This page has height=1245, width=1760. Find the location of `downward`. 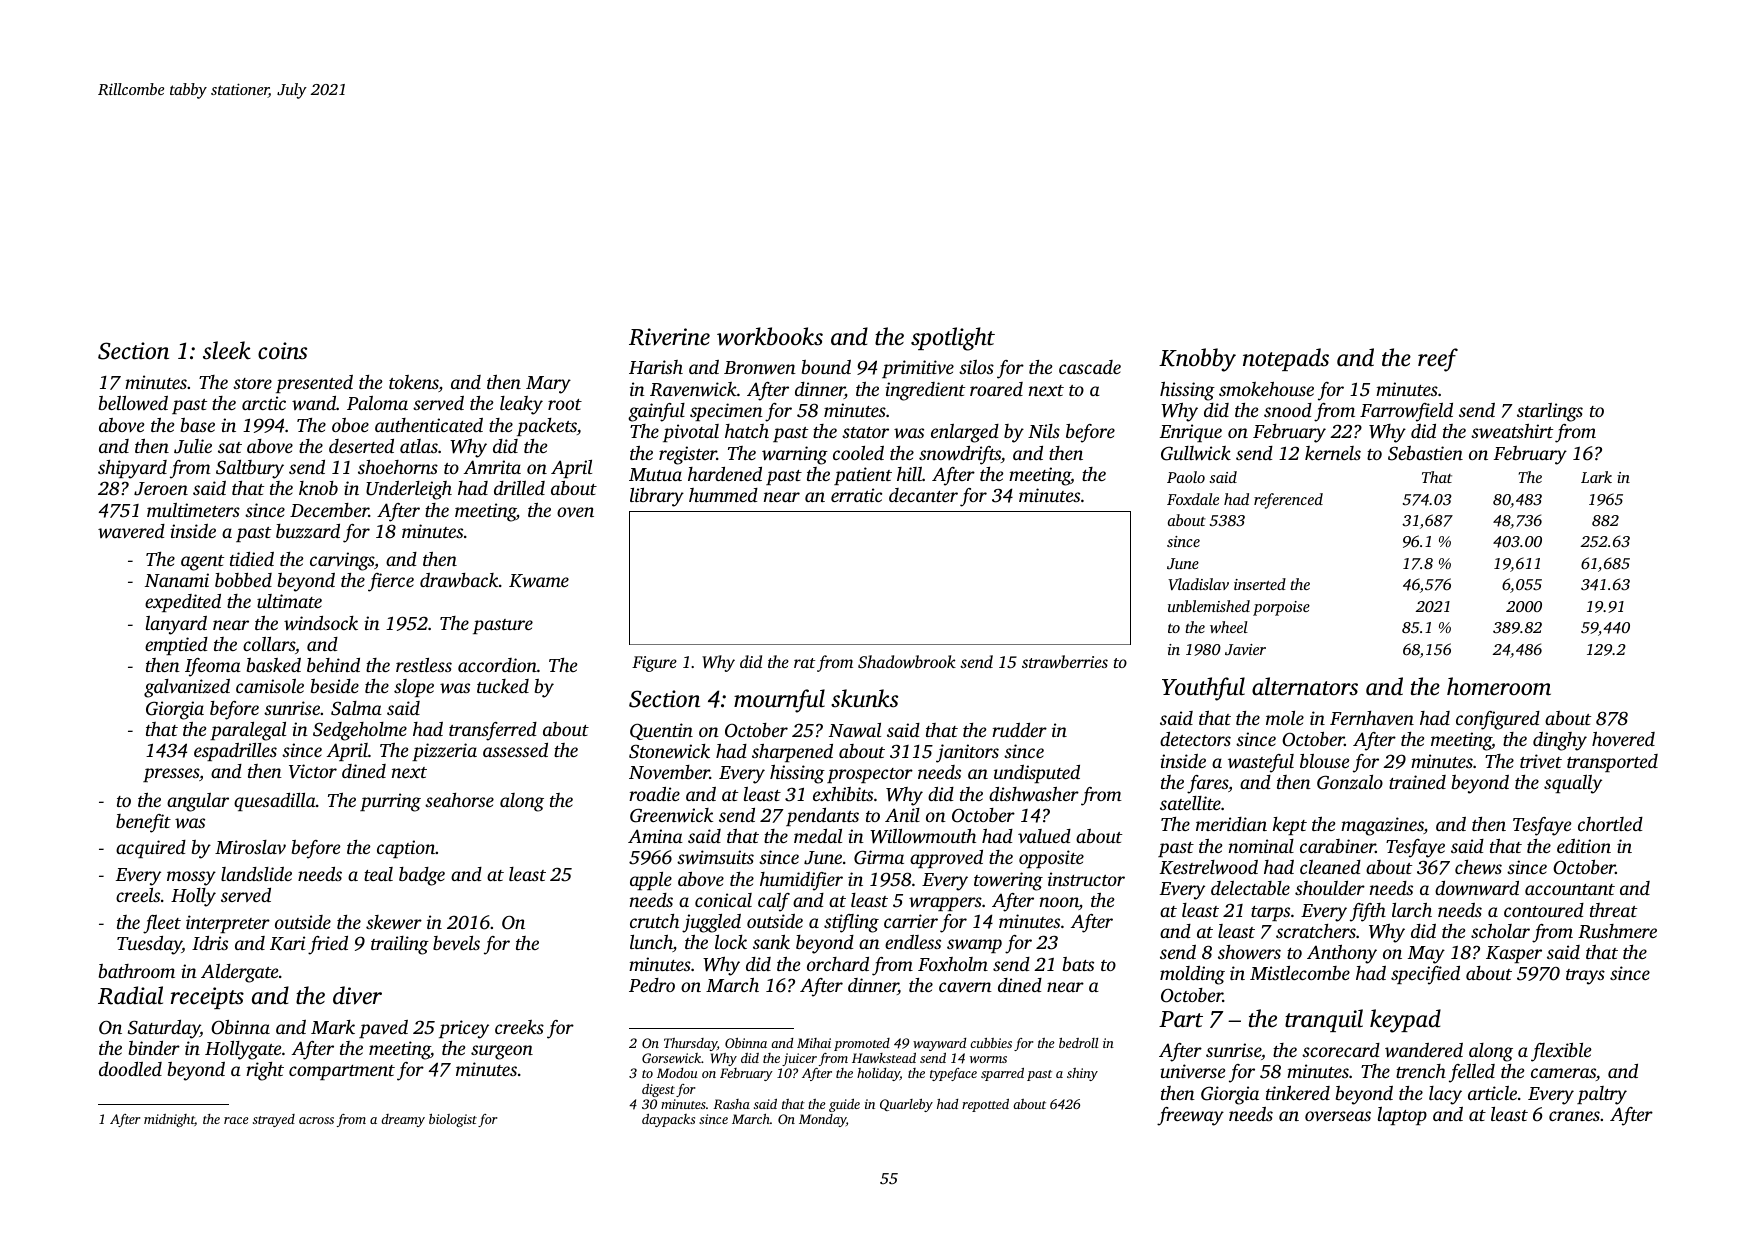

downward is located at coordinates (1477, 888).
